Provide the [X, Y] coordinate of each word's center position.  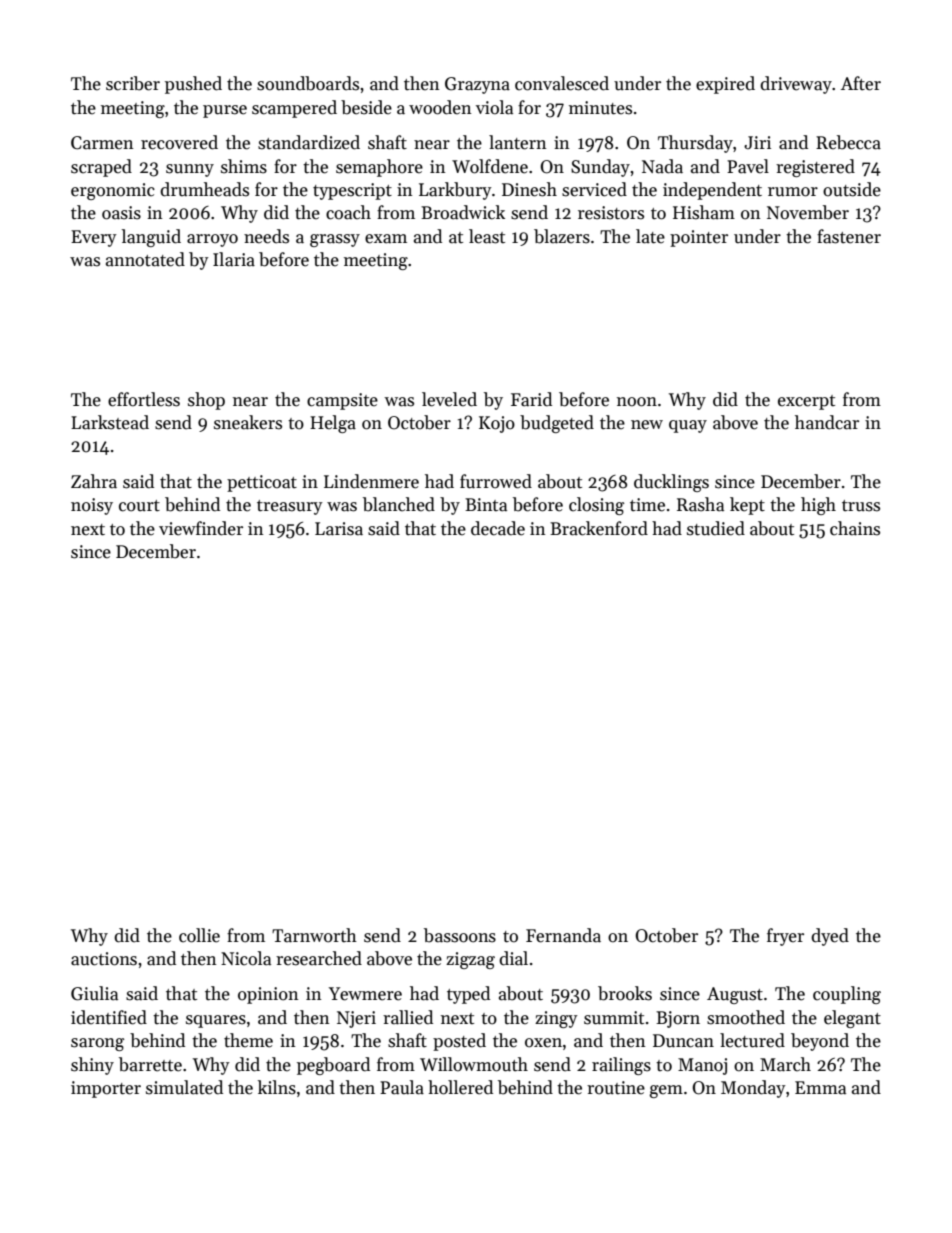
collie [199, 935]
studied [716, 528]
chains [855, 528]
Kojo [497, 424]
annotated [145, 259]
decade [498, 528]
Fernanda [563, 935]
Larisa [339, 529]
